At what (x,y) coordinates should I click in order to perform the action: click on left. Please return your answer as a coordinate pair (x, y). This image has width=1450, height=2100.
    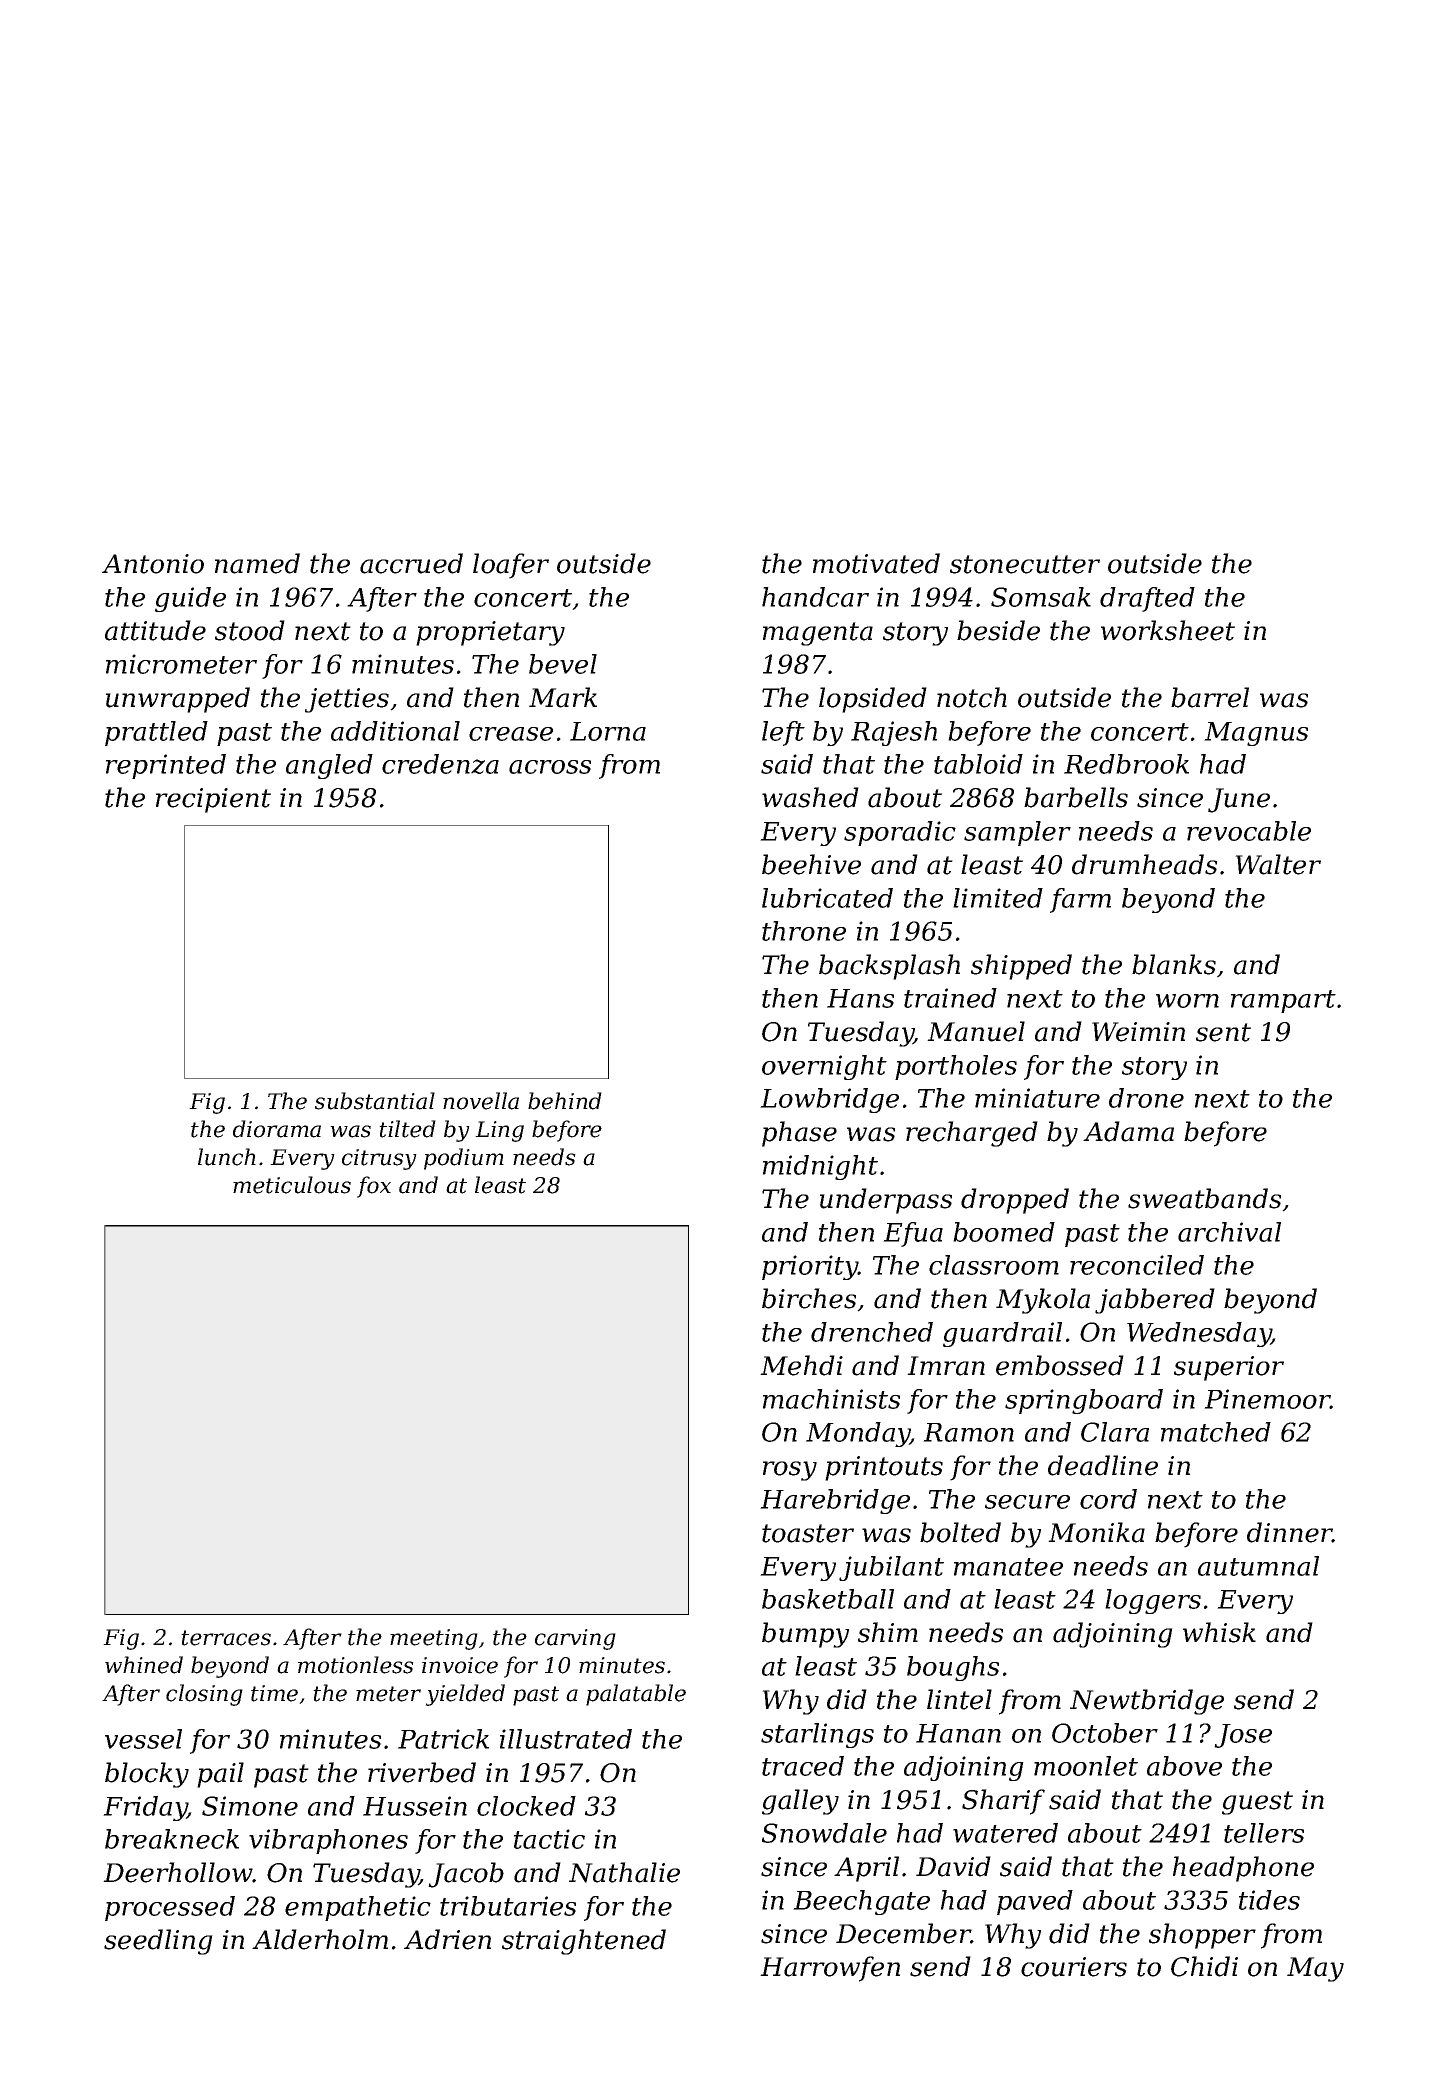
    Looking at the image, I should click on (783, 733).
